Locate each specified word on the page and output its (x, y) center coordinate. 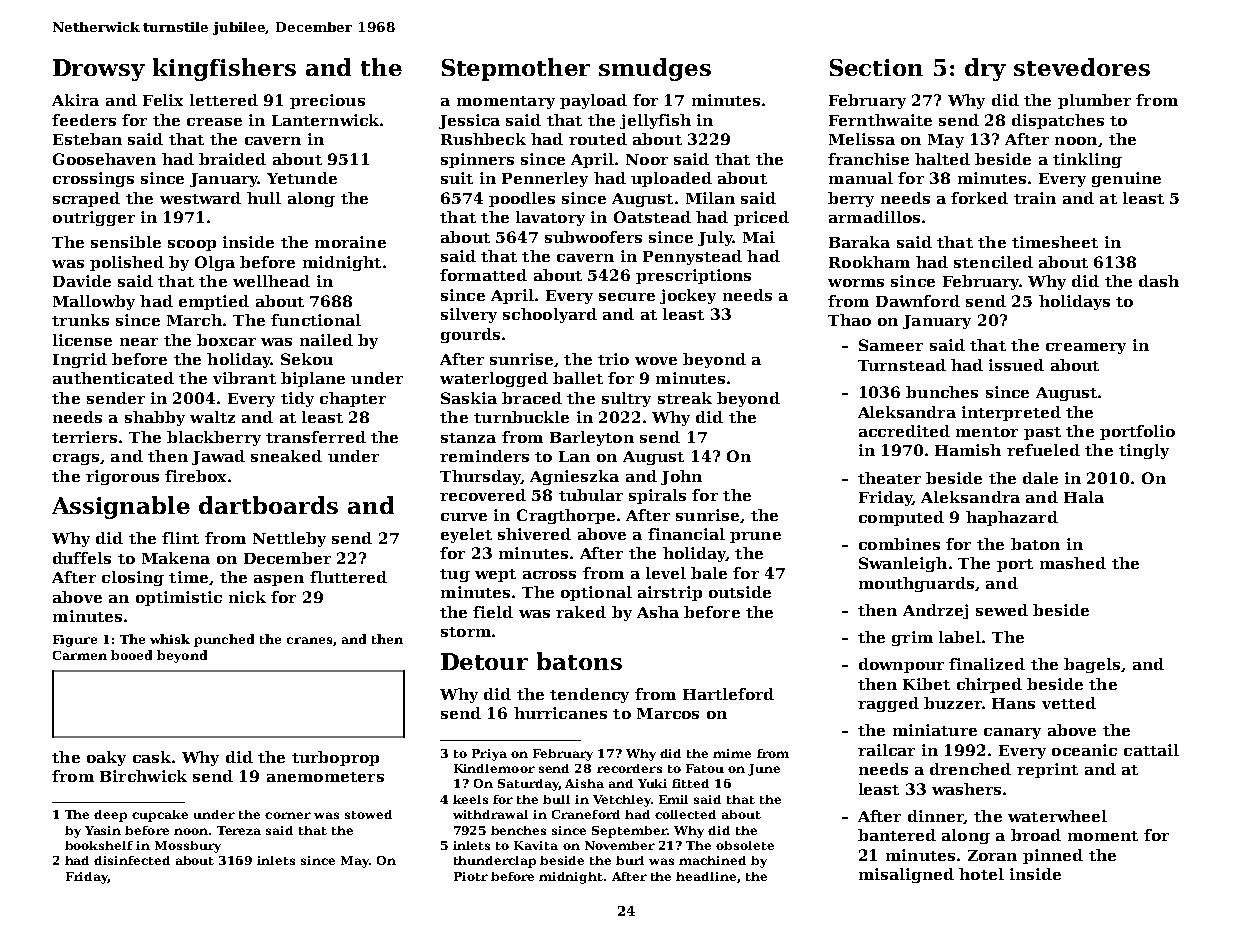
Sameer (891, 345)
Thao (849, 320)
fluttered (348, 577)
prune (755, 537)
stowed (368, 814)
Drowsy (99, 70)
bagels (1092, 665)
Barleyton (592, 438)
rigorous (122, 477)
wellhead (271, 281)
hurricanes (560, 713)
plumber (1094, 101)
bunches (942, 392)
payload (593, 101)
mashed (1073, 563)
